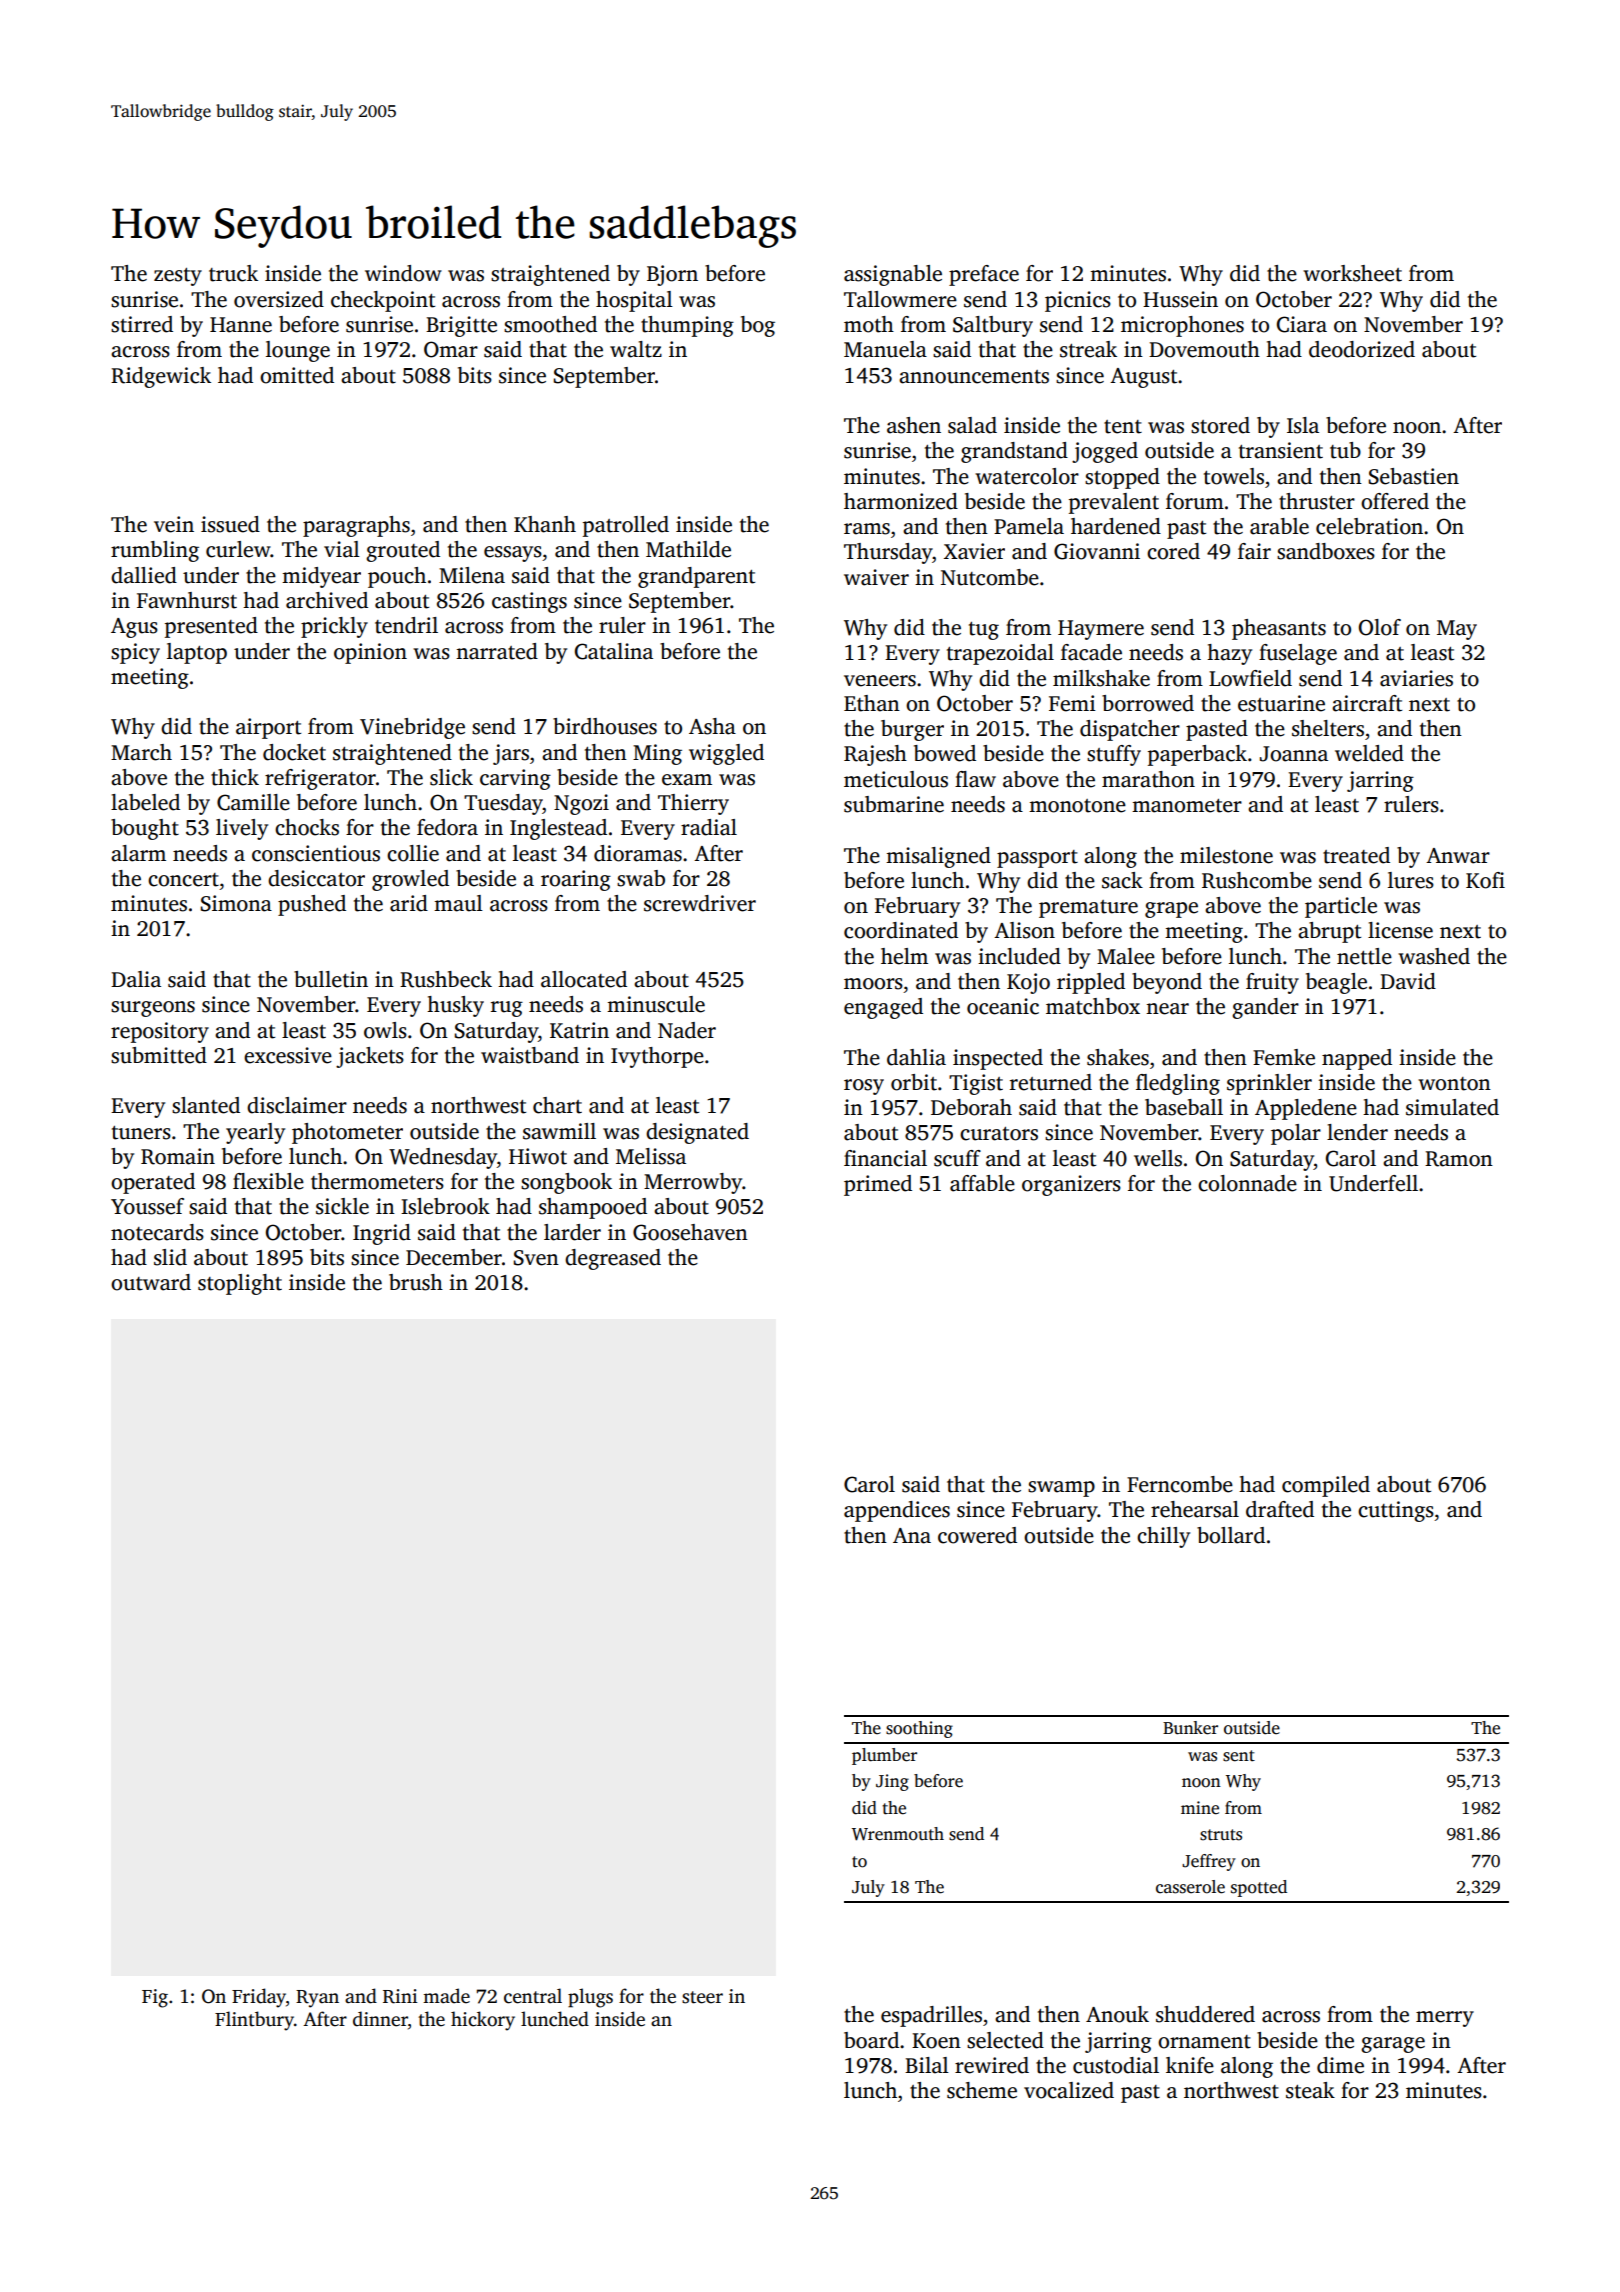 Image resolution: width=1620 pixels, height=2292 pixels. I want to click on thumping, so click(687, 326).
